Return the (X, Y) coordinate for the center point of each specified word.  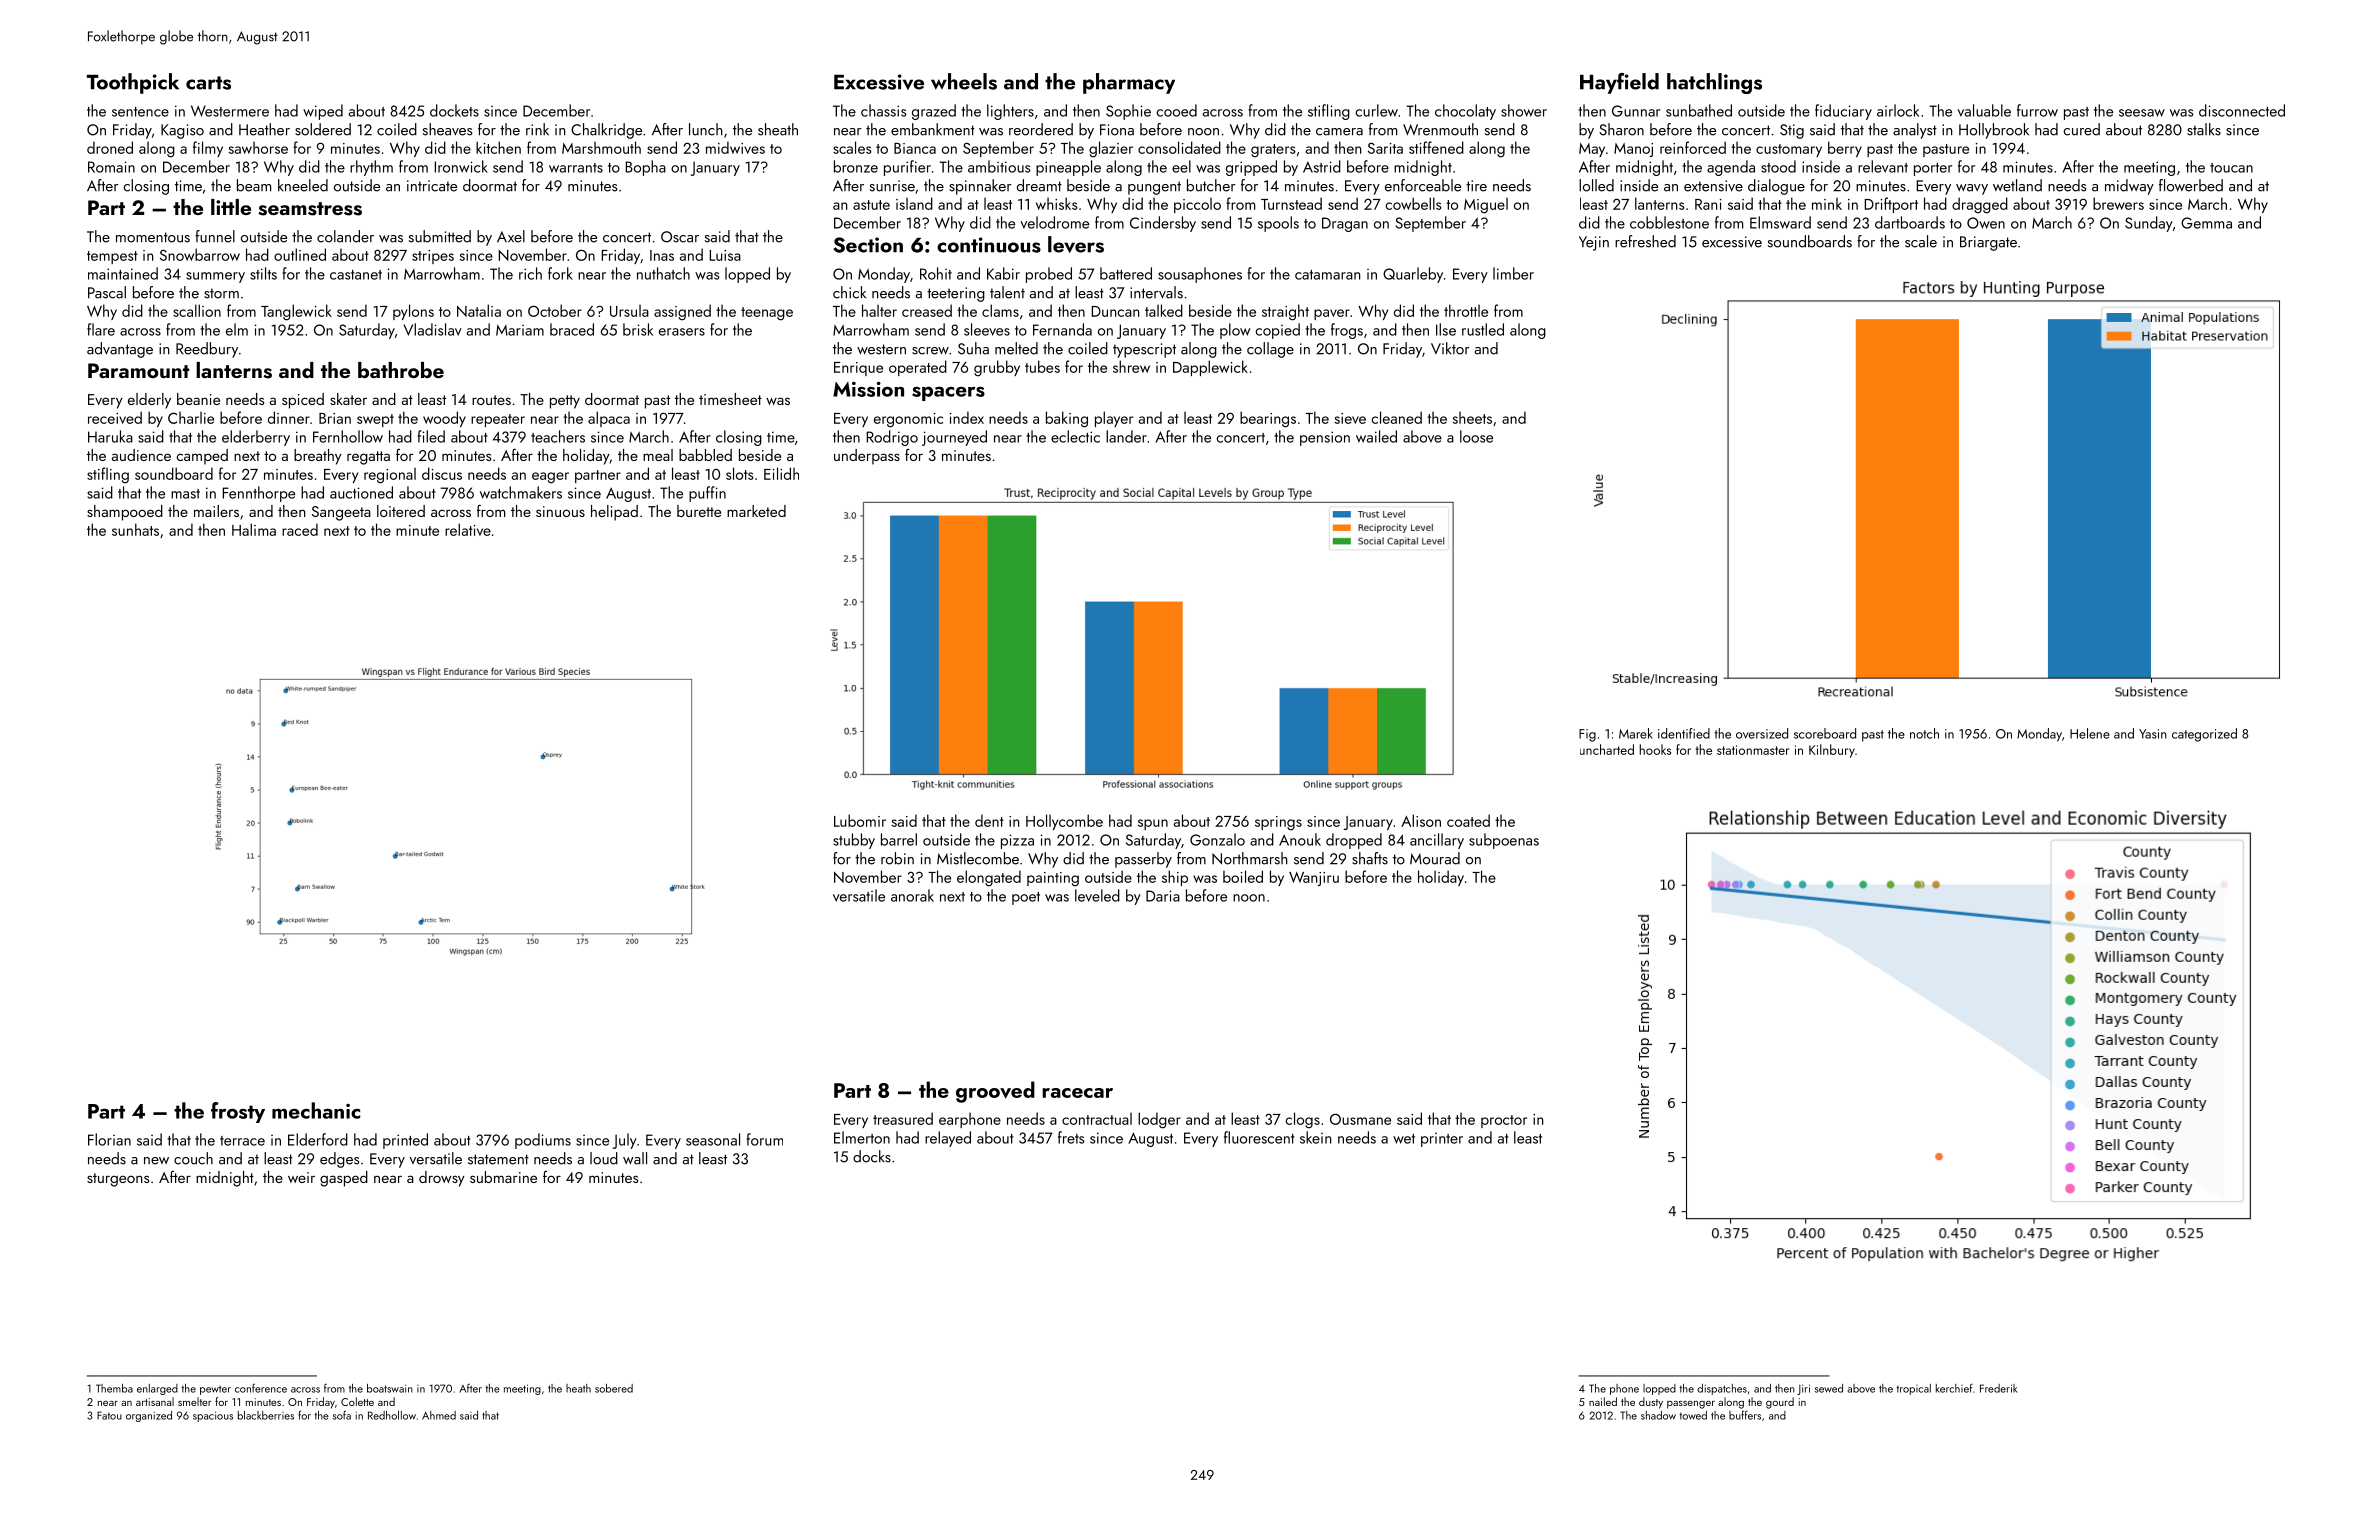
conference (261, 1388)
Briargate (1988, 243)
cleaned (1397, 417)
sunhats (135, 529)
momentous (153, 237)
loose (1476, 436)
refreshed (1645, 241)
